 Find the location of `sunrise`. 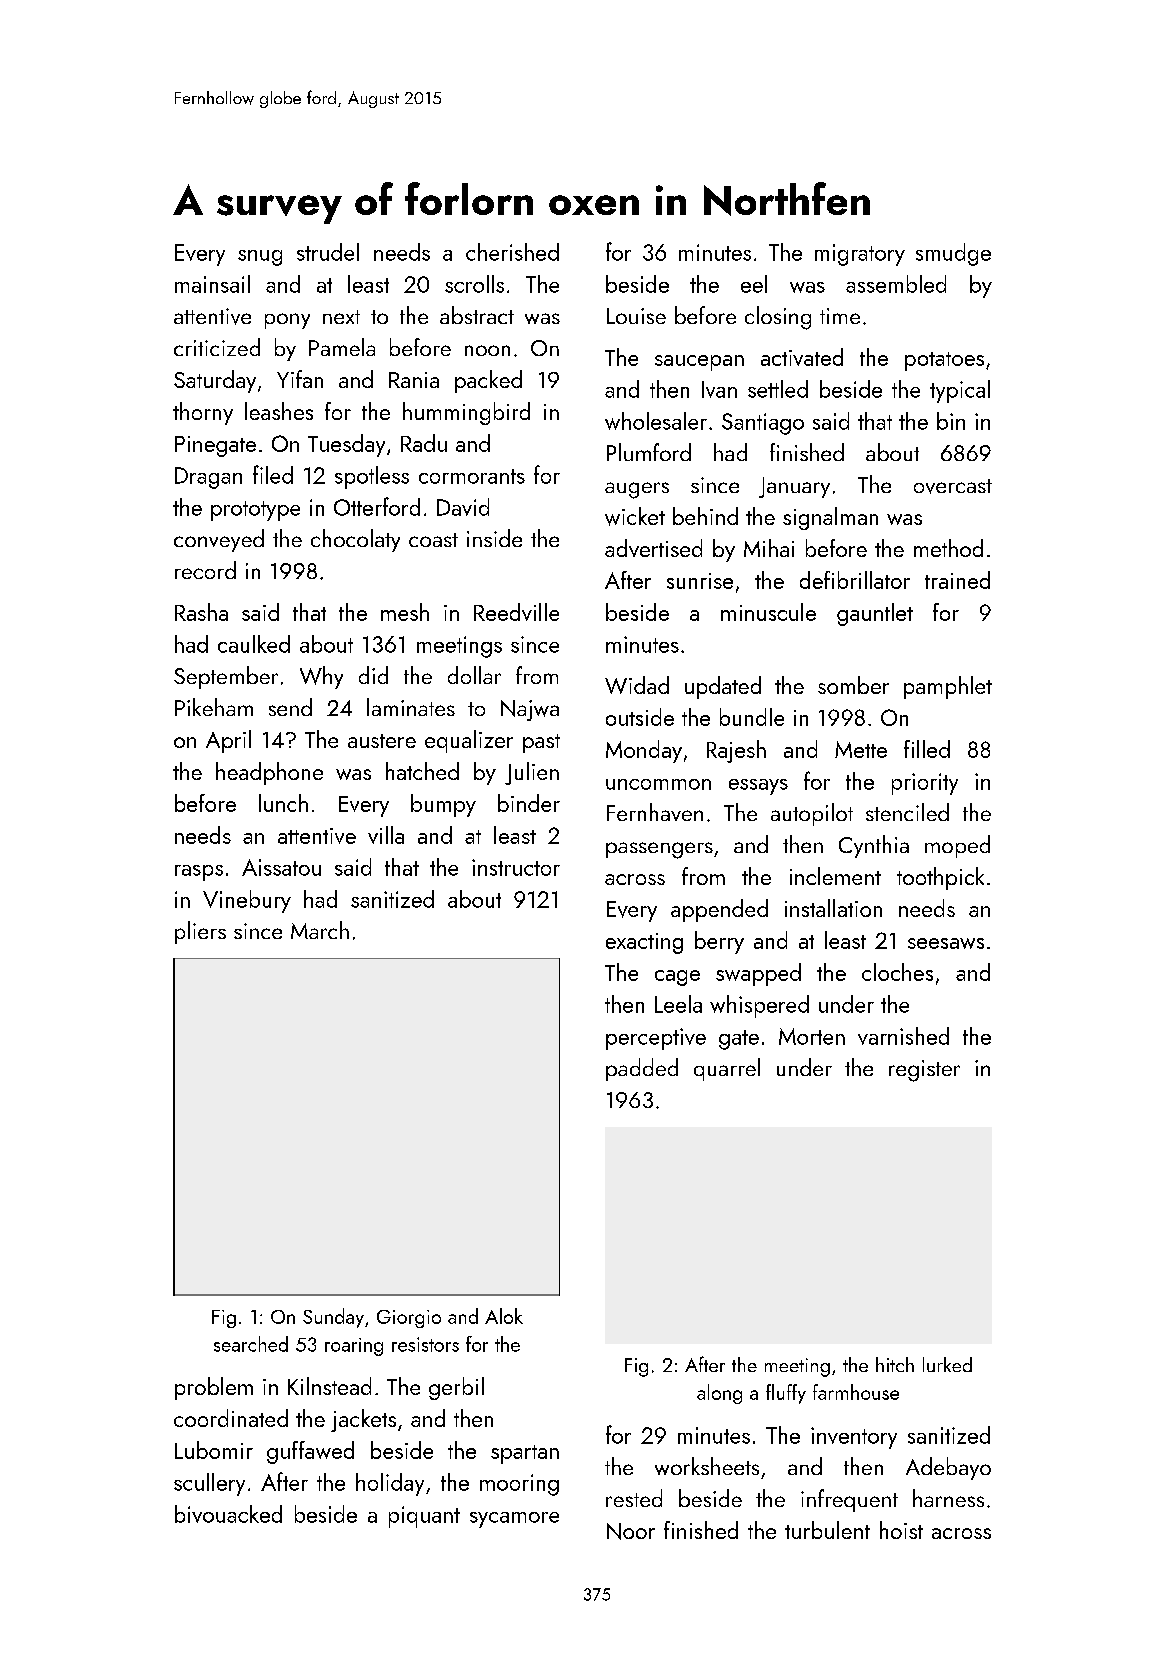

sunrise is located at coordinates (700, 581).
